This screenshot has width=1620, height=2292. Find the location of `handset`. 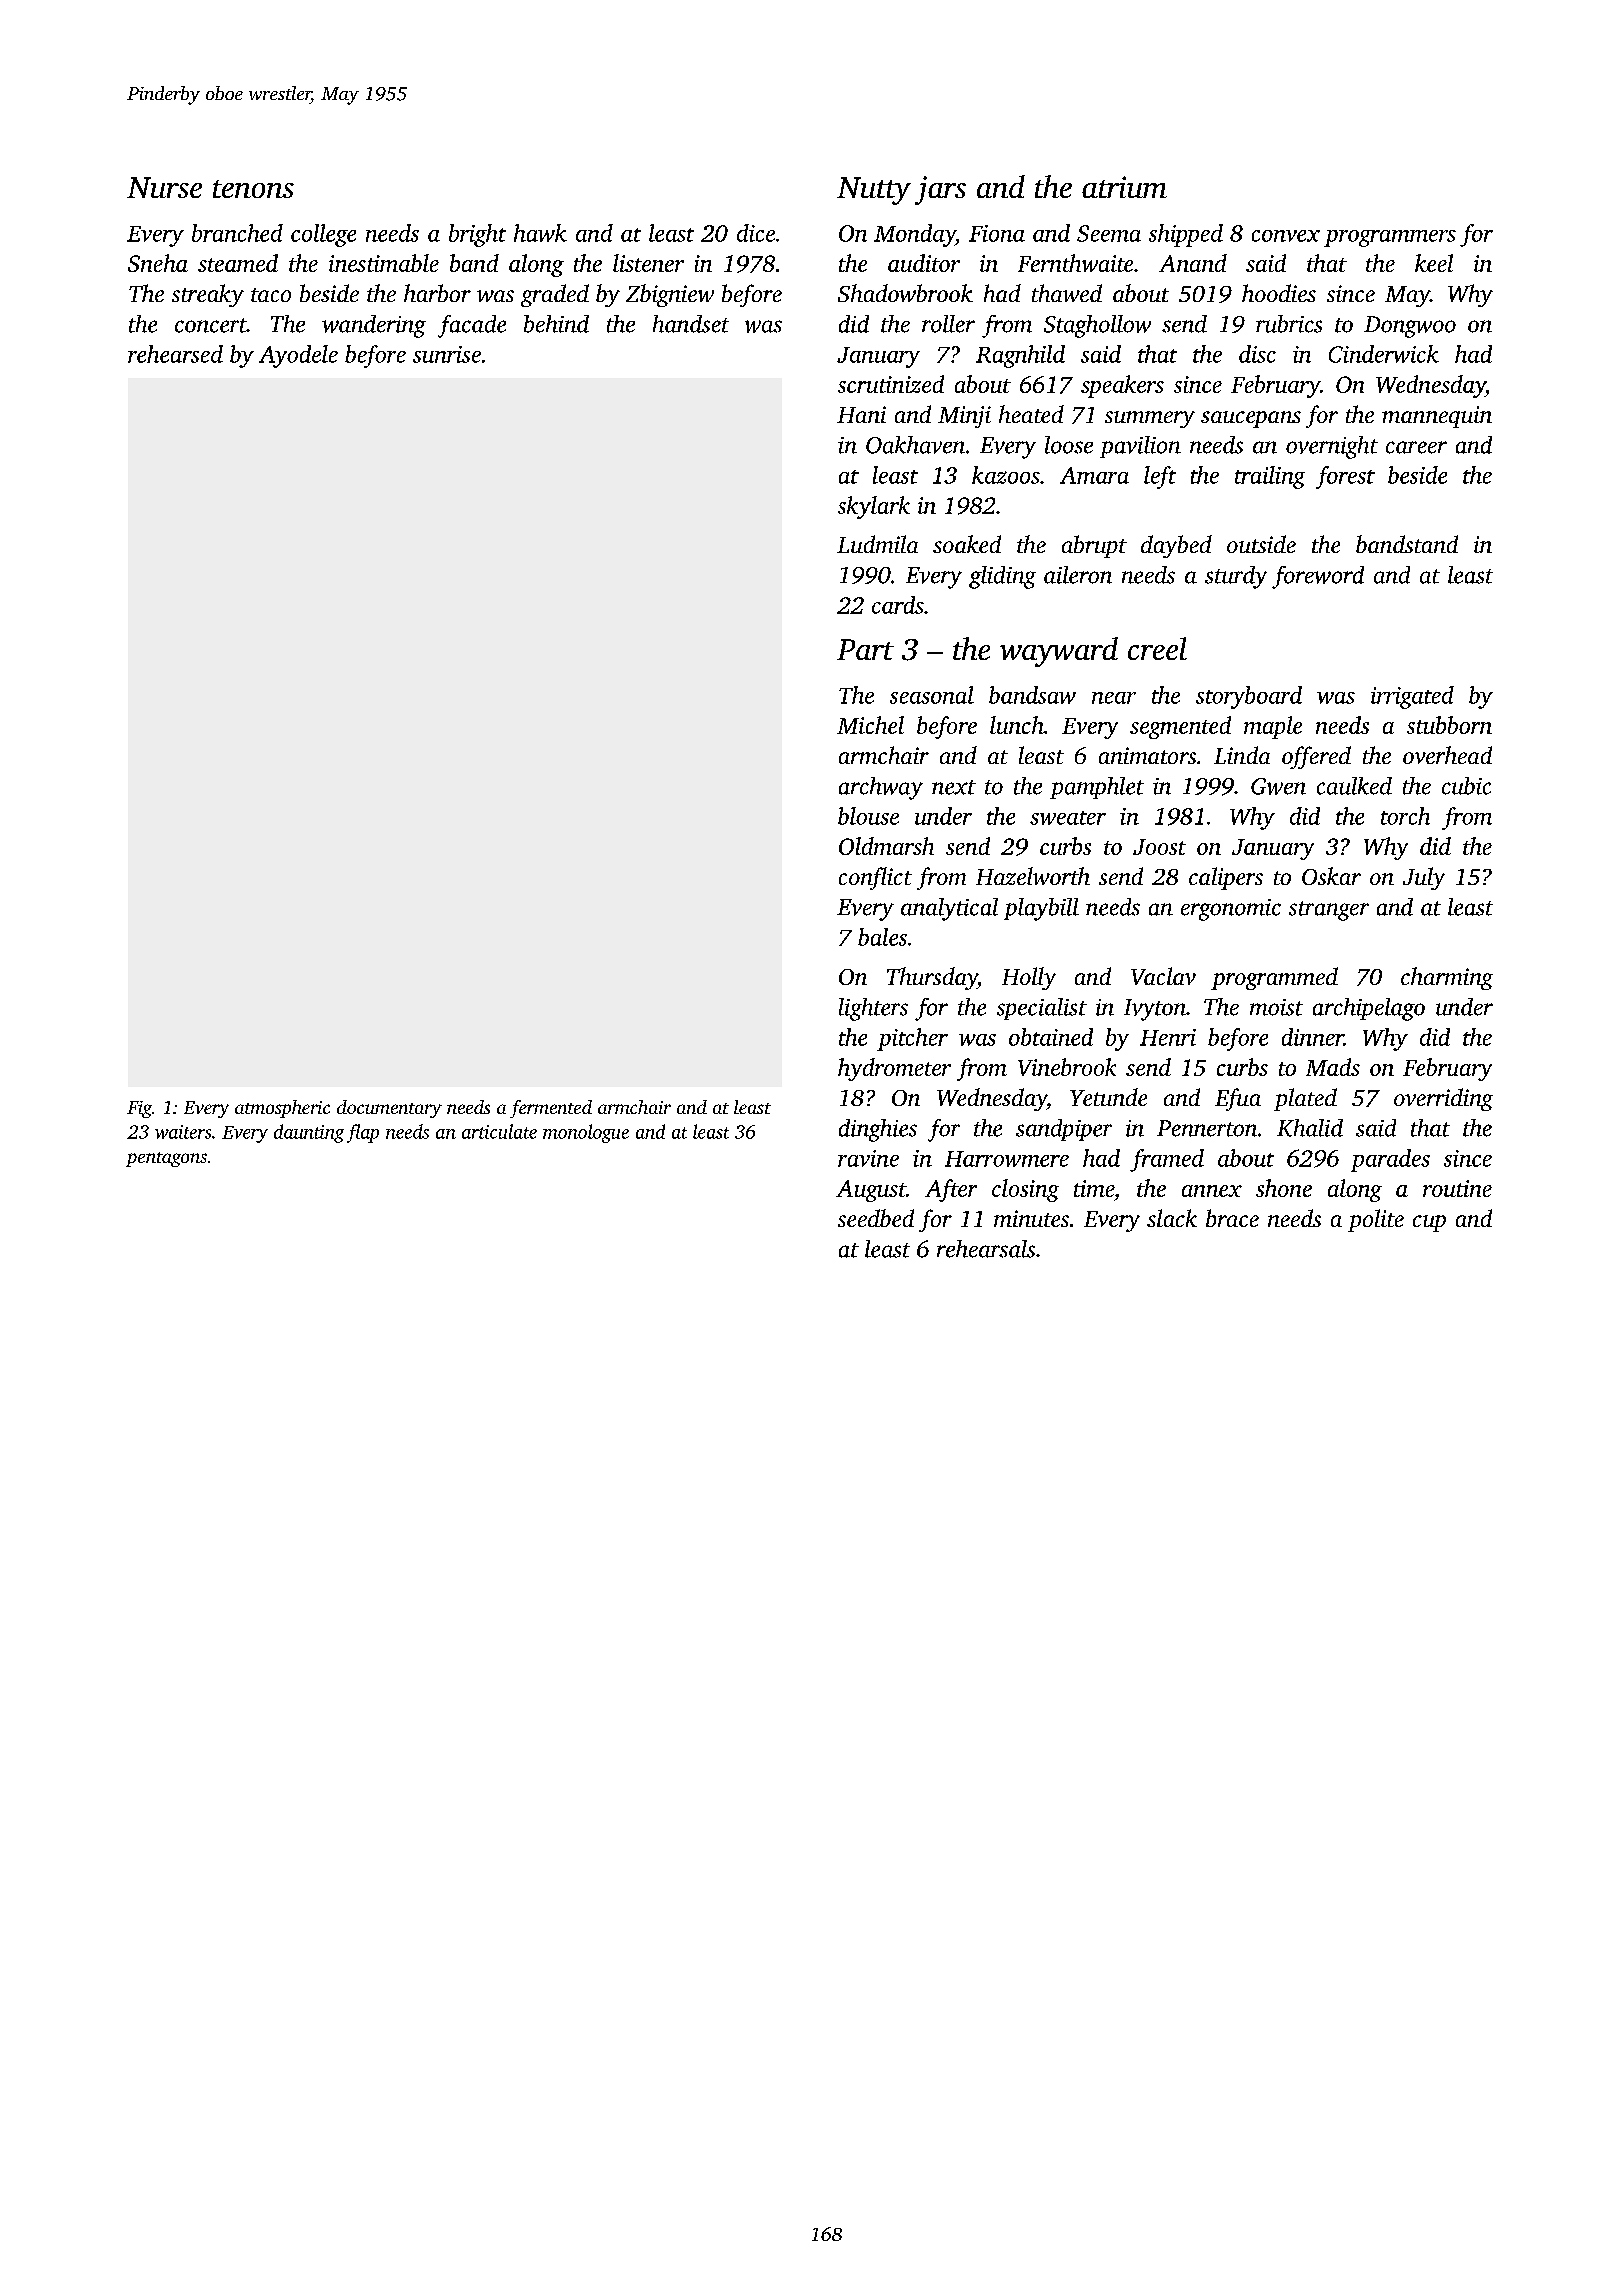

handset is located at coordinates (691, 324).
